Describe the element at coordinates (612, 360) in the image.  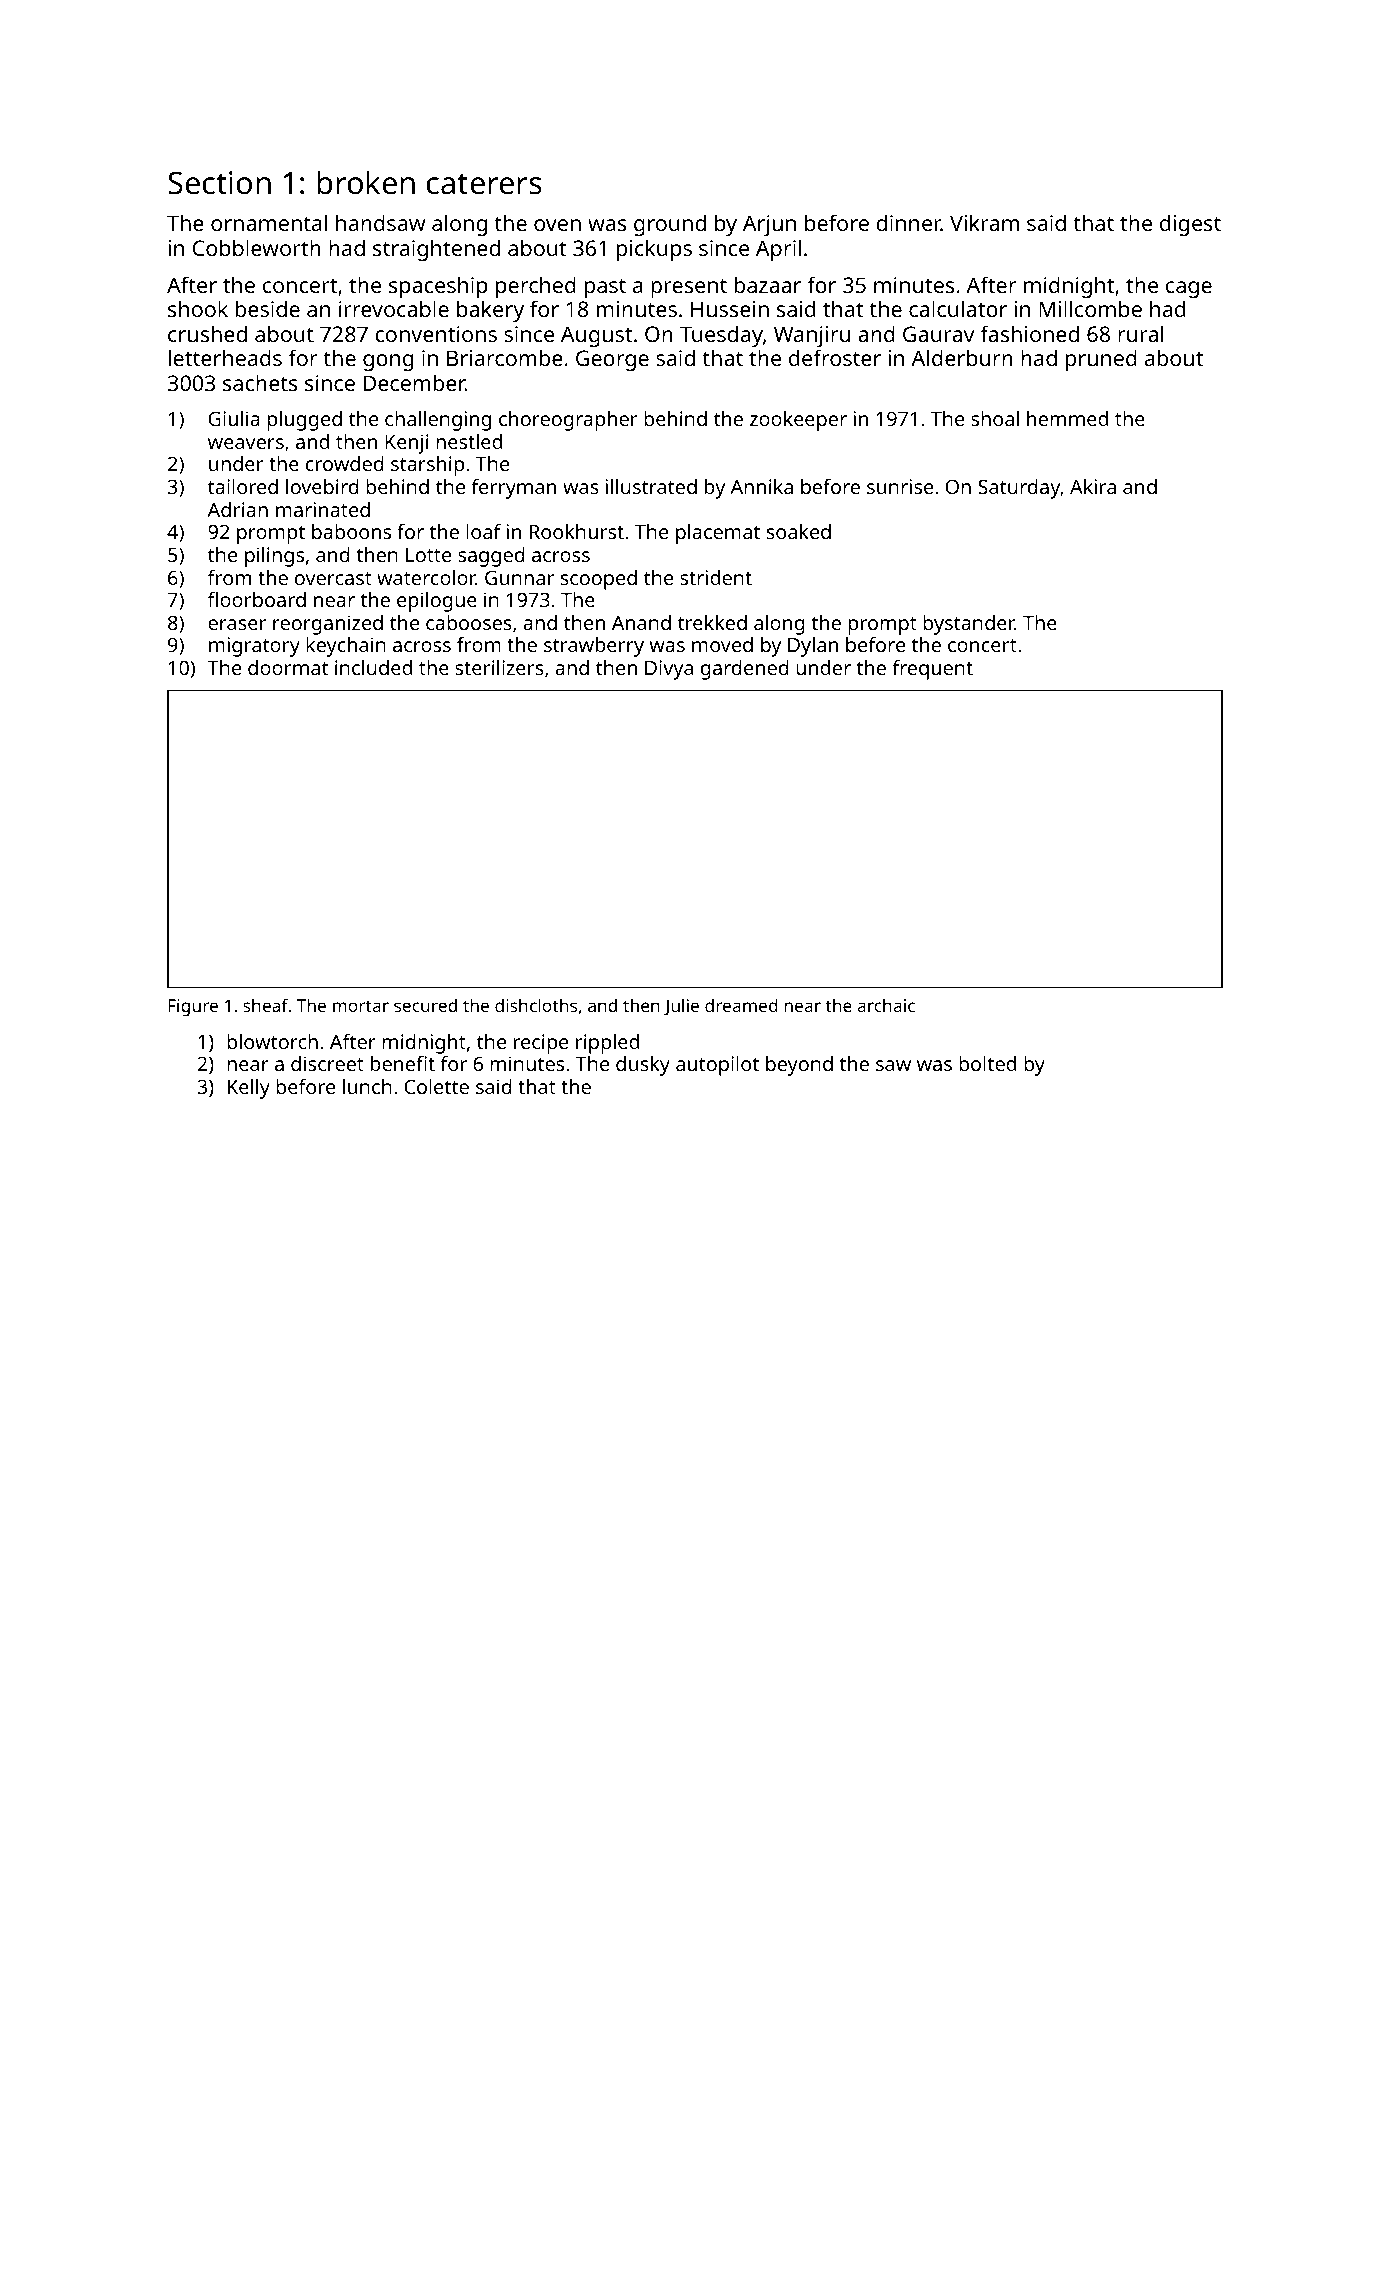
I see `George` at that location.
